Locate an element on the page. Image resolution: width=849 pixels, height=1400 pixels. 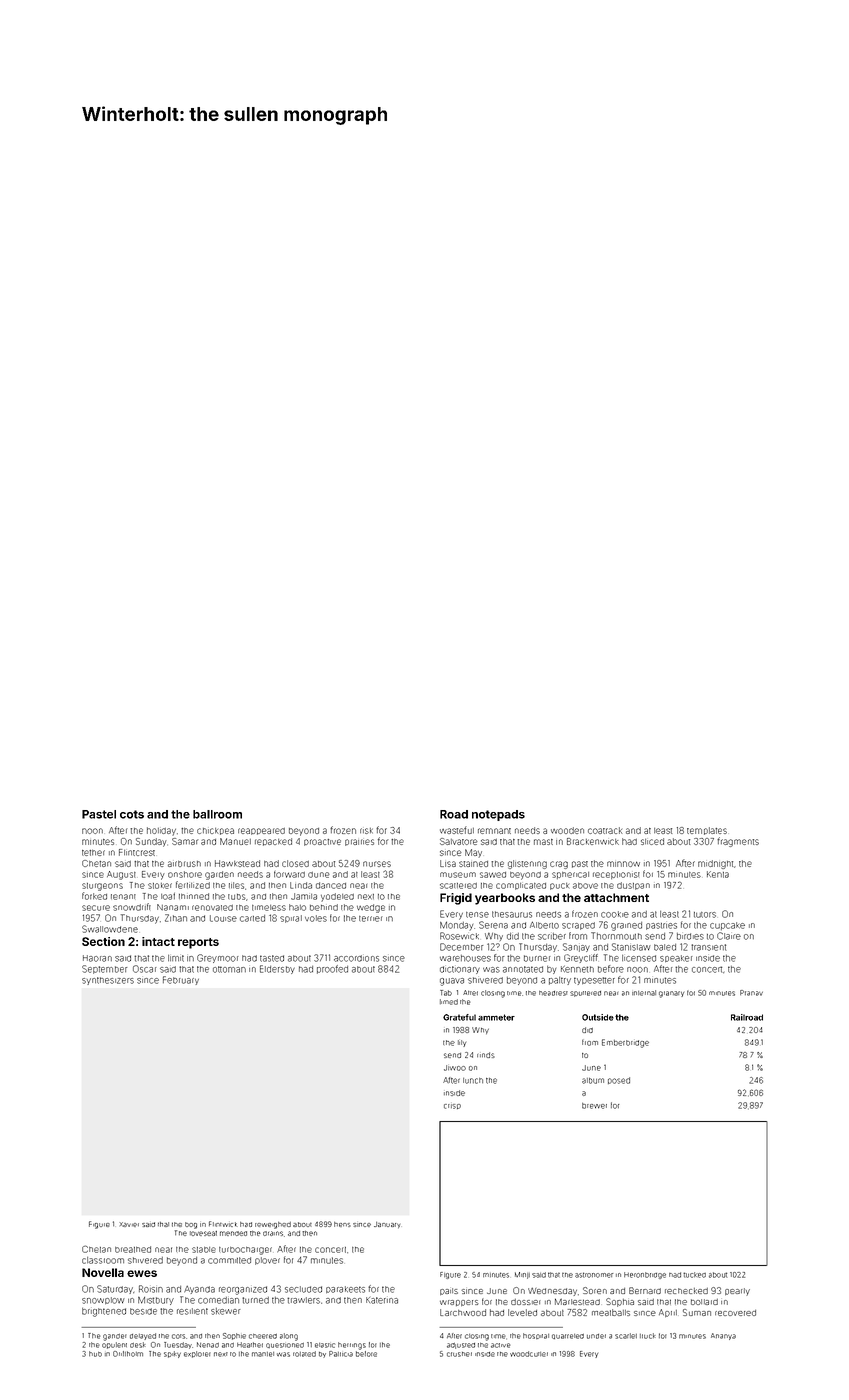
Lisa is located at coordinates (448, 863).
